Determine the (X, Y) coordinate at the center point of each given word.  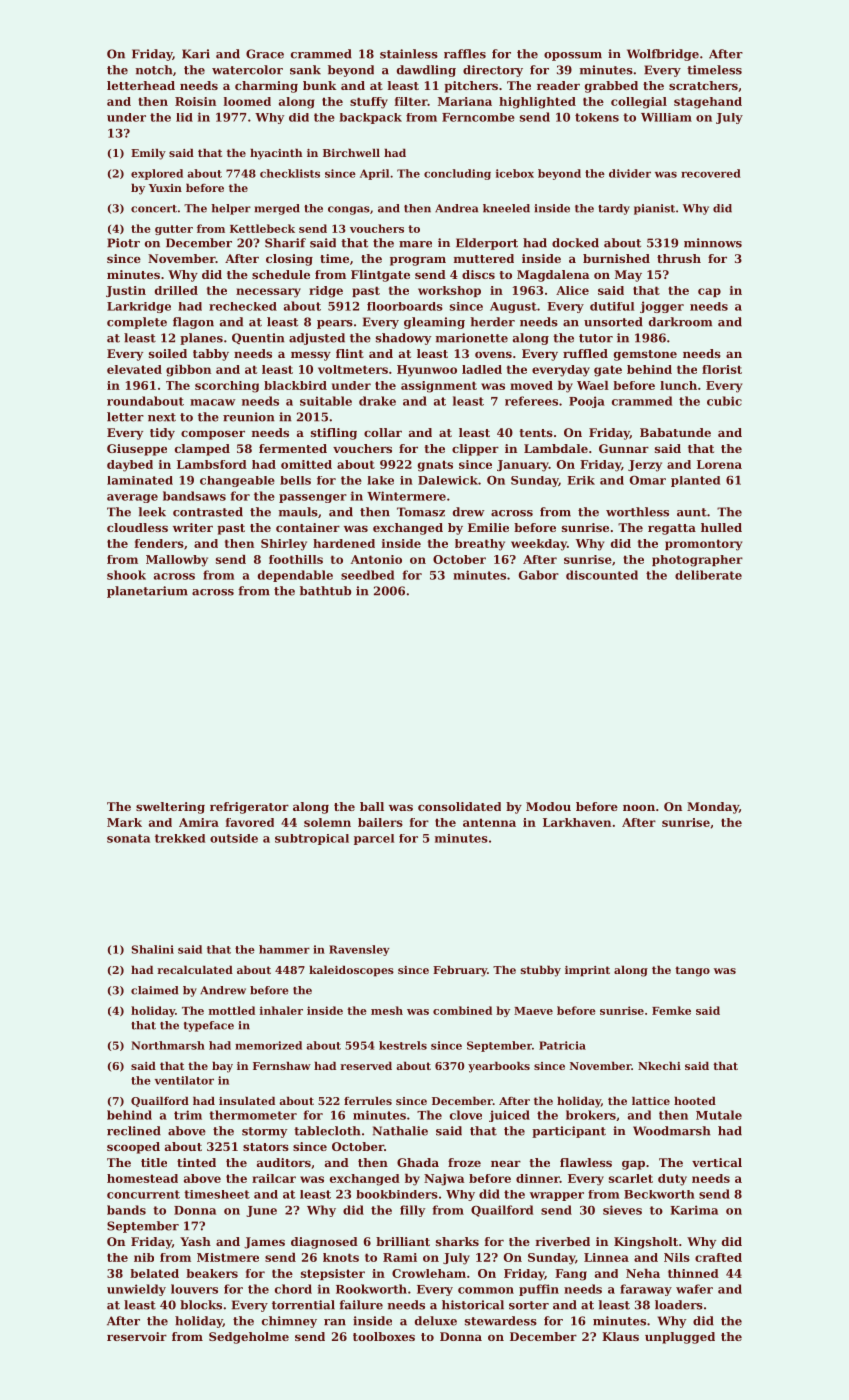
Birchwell (351, 153)
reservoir (137, 1336)
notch (154, 70)
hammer (284, 949)
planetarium (147, 592)
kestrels (403, 1045)
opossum (573, 56)
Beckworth (659, 1194)
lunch (678, 385)
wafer (694, 1289)
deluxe (436, 1321)
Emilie (488, 527)
